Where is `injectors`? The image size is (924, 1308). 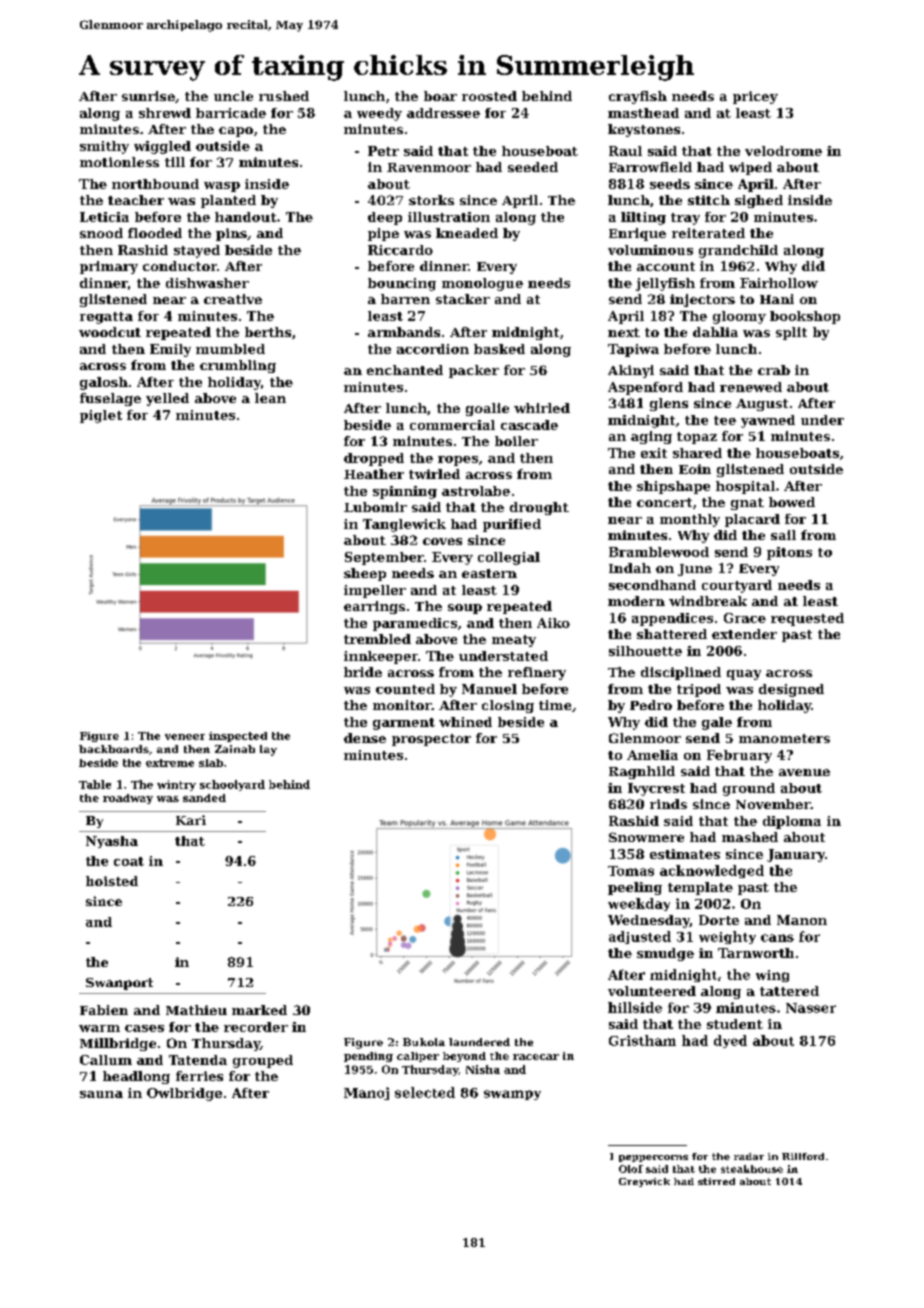 injectors is located at coordinates (702, 300).
